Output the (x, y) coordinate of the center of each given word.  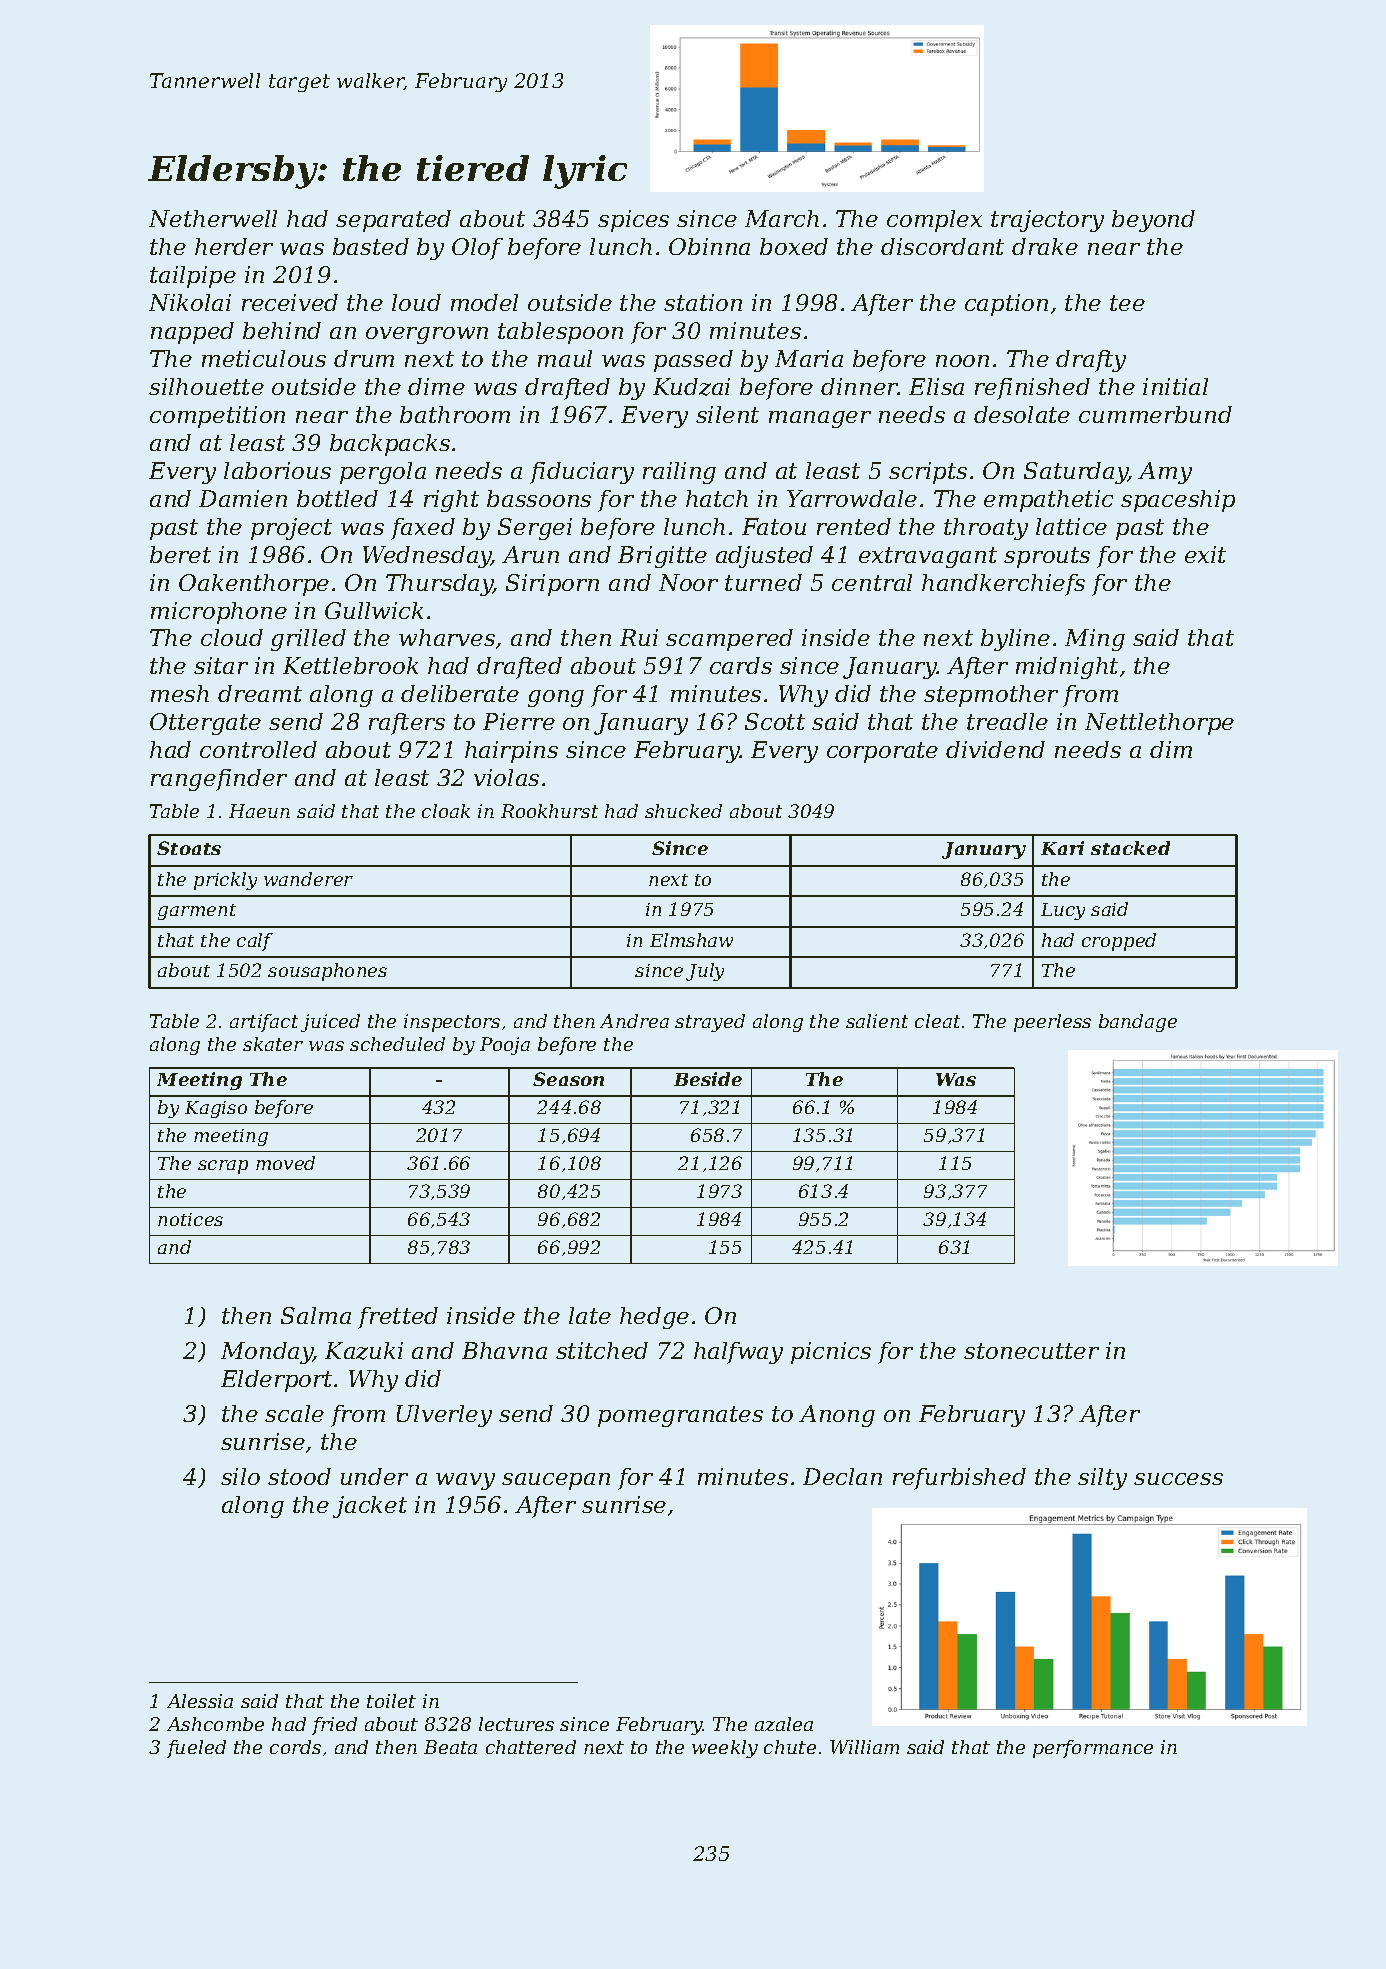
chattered (531, 1747)
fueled (196, 1749)
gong (556, 698)
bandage (1138, 1023)
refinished (1032, 389)
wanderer (308, 879)
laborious (277, 470)
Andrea (634, 1021)
